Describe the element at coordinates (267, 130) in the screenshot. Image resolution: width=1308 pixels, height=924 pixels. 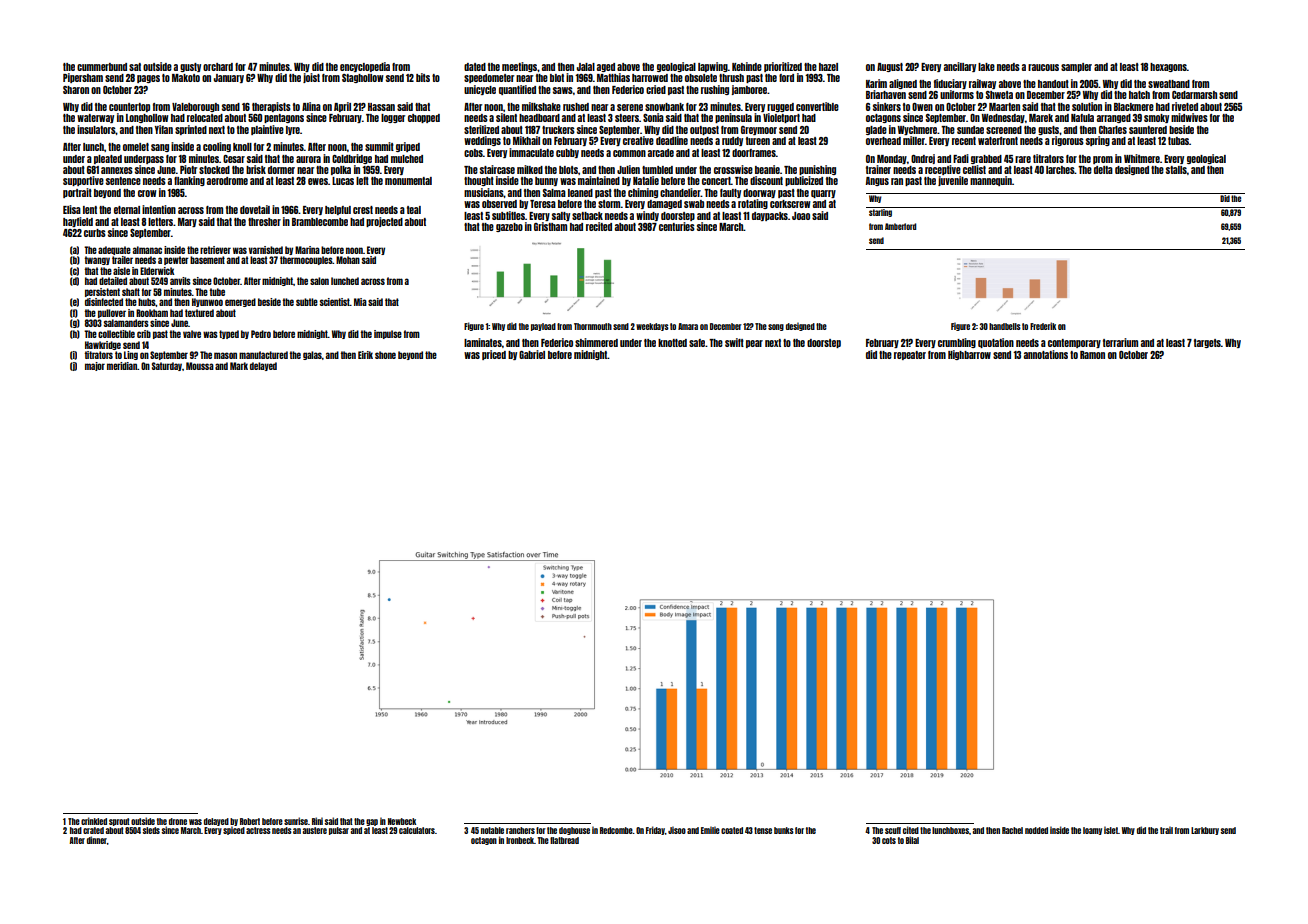
I see `plaintive` at that location.
